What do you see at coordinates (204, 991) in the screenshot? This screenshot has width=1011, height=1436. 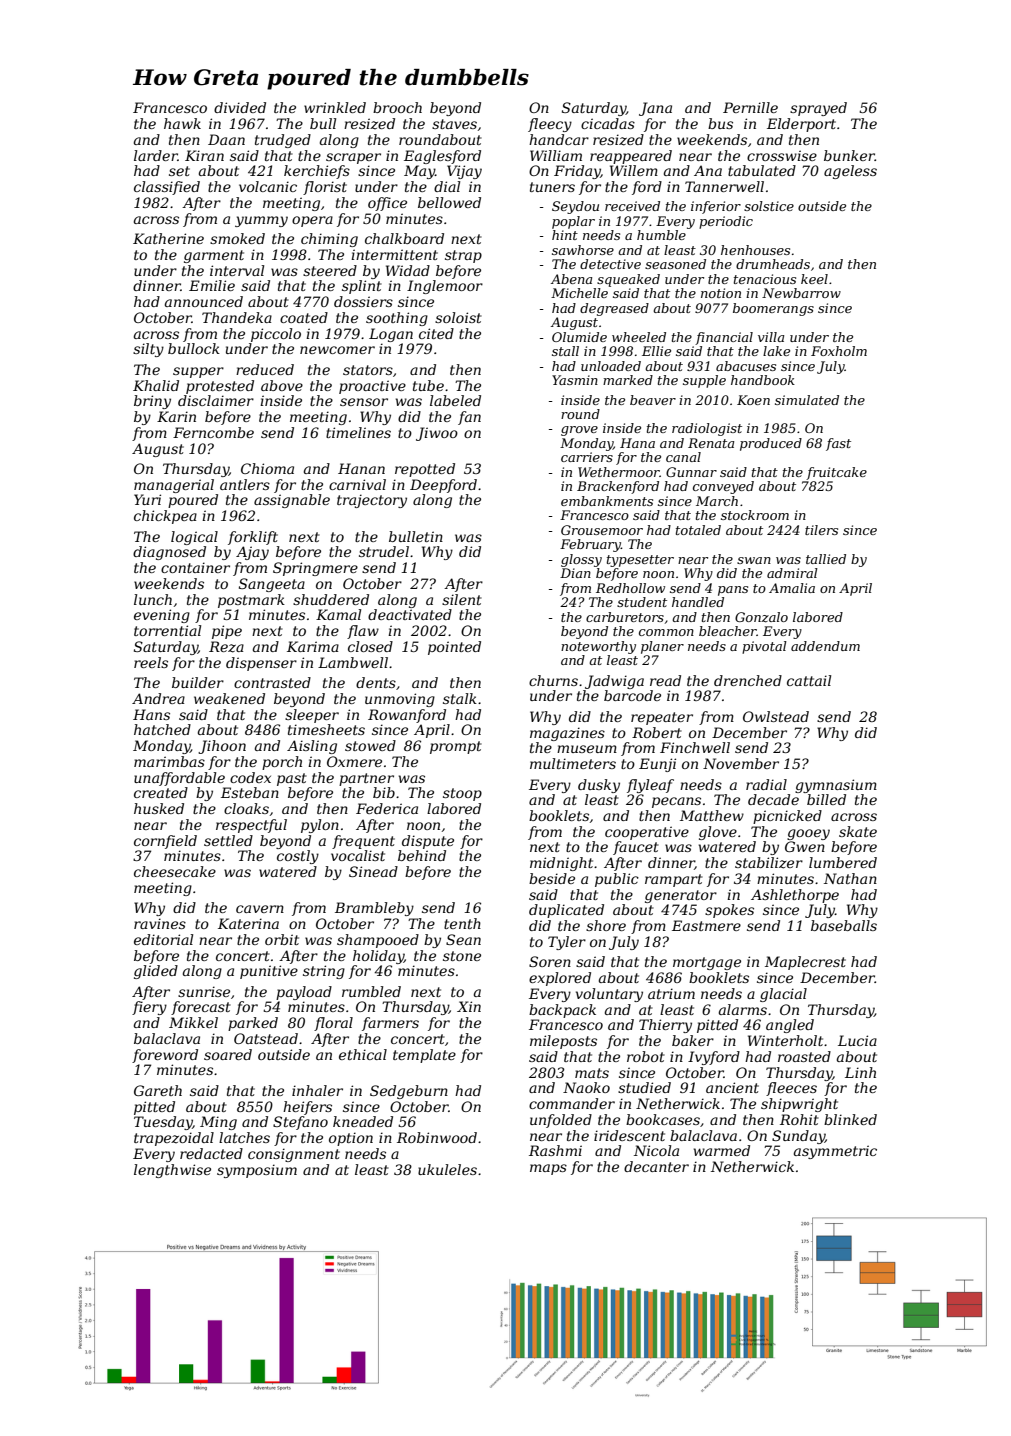 I see `sunrise` at bounding box center [204, 991].
